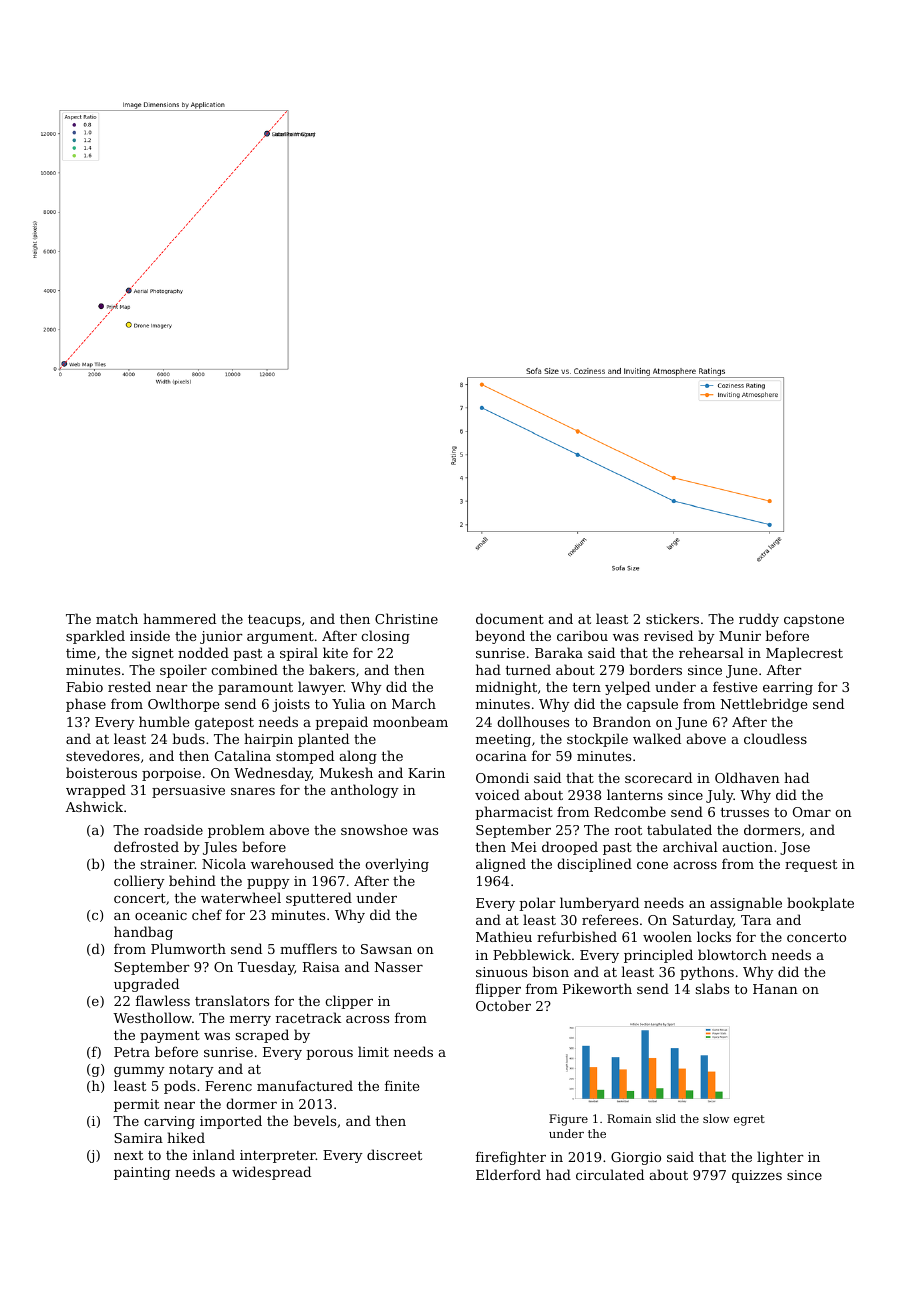 The image size is (924, 1308). What do you see at coordinates (711, 652) in the screenshot?
I see `rehearsal` at bounding box center [711, 652].
